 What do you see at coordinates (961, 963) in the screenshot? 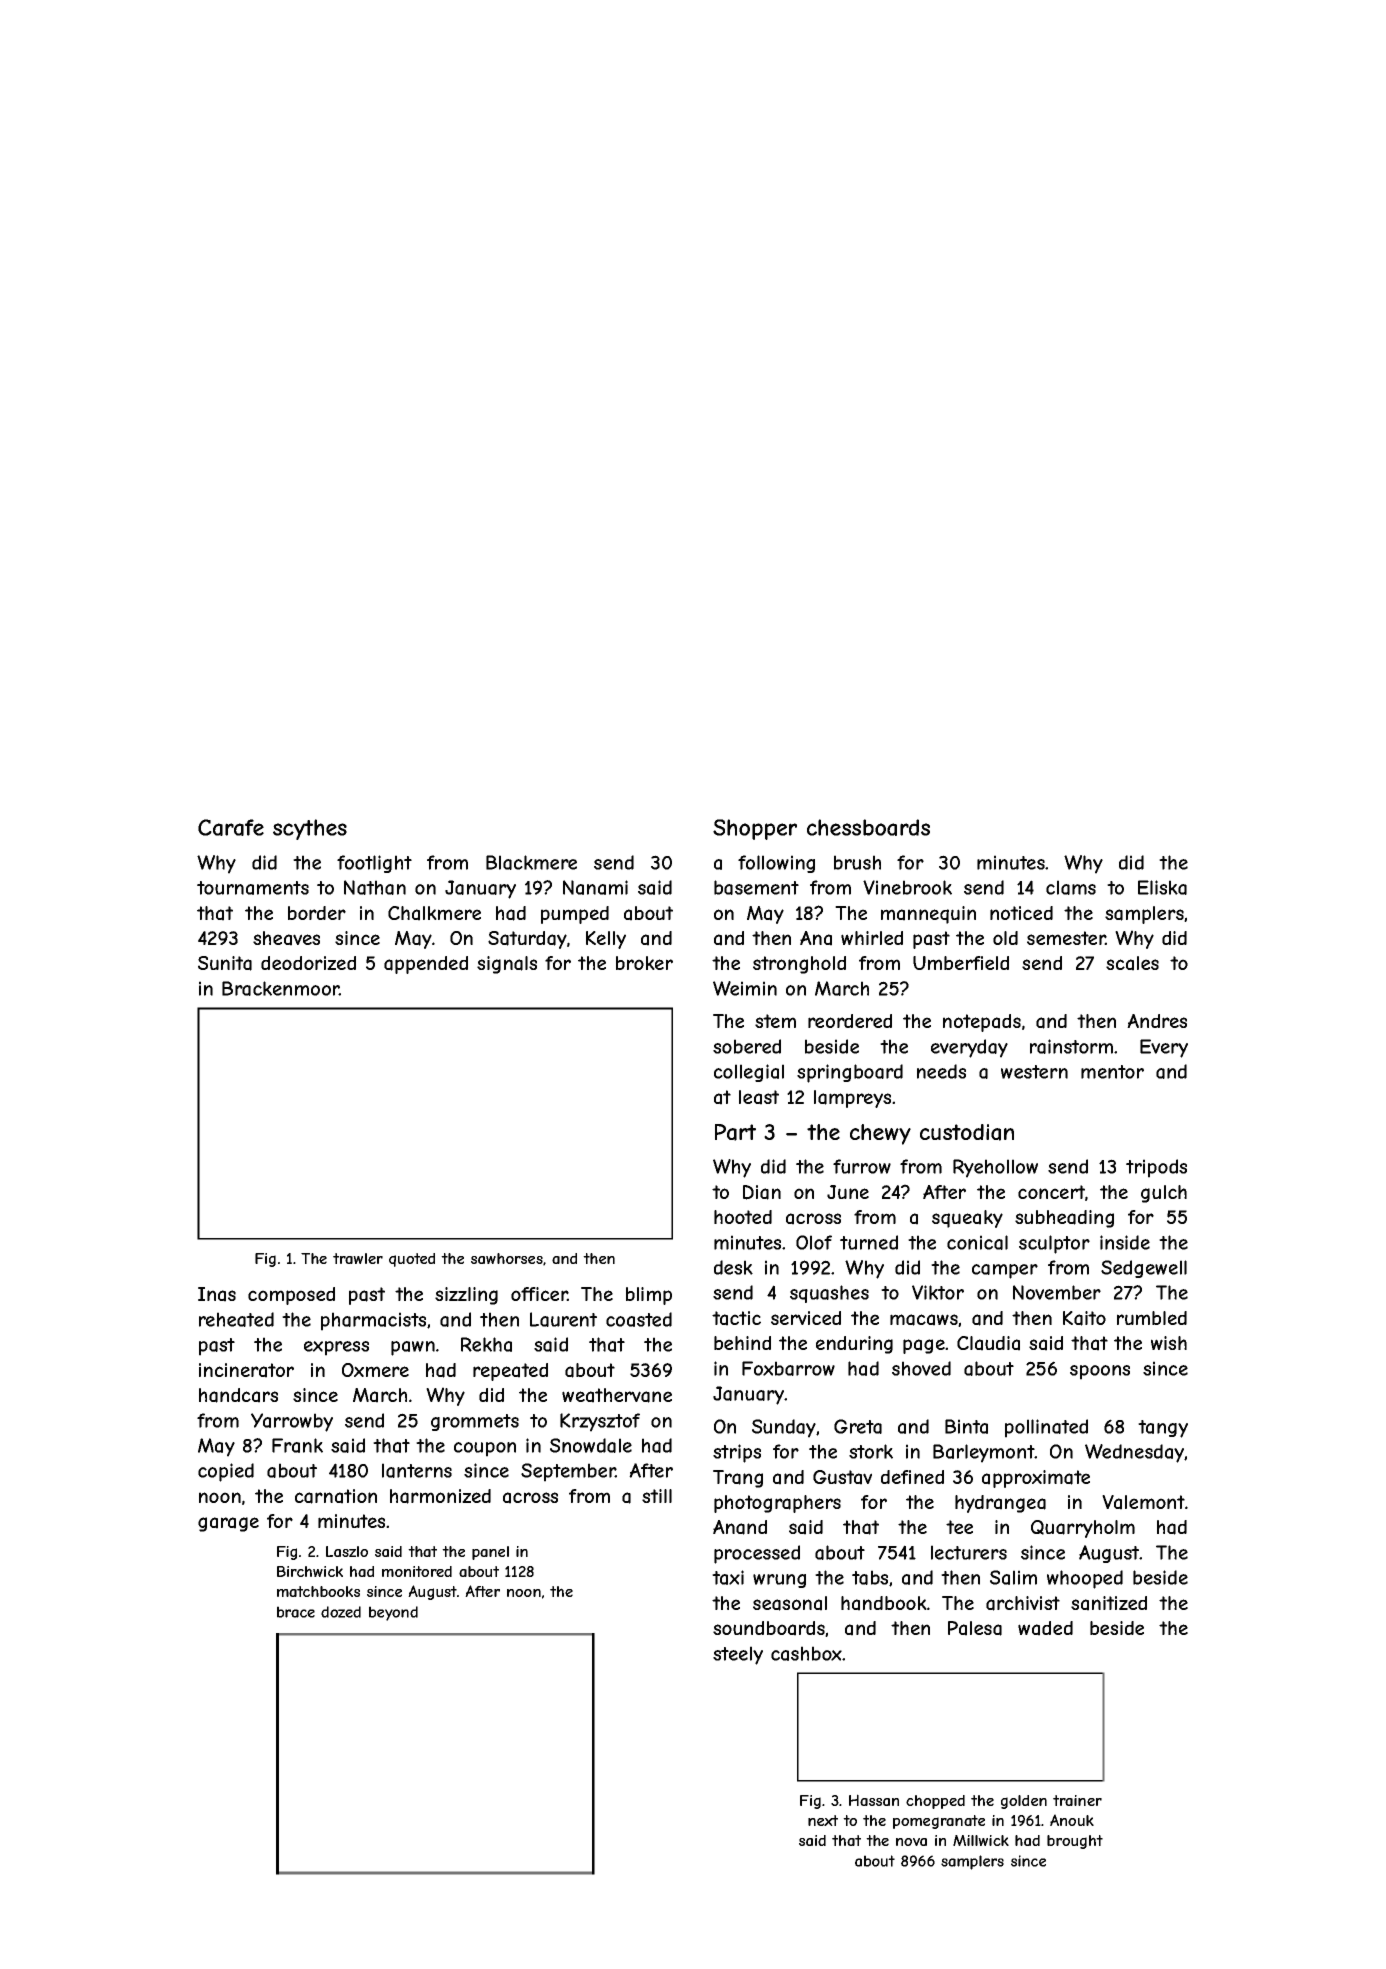
I see `Umberfield` at bounding box center [961, 963].
